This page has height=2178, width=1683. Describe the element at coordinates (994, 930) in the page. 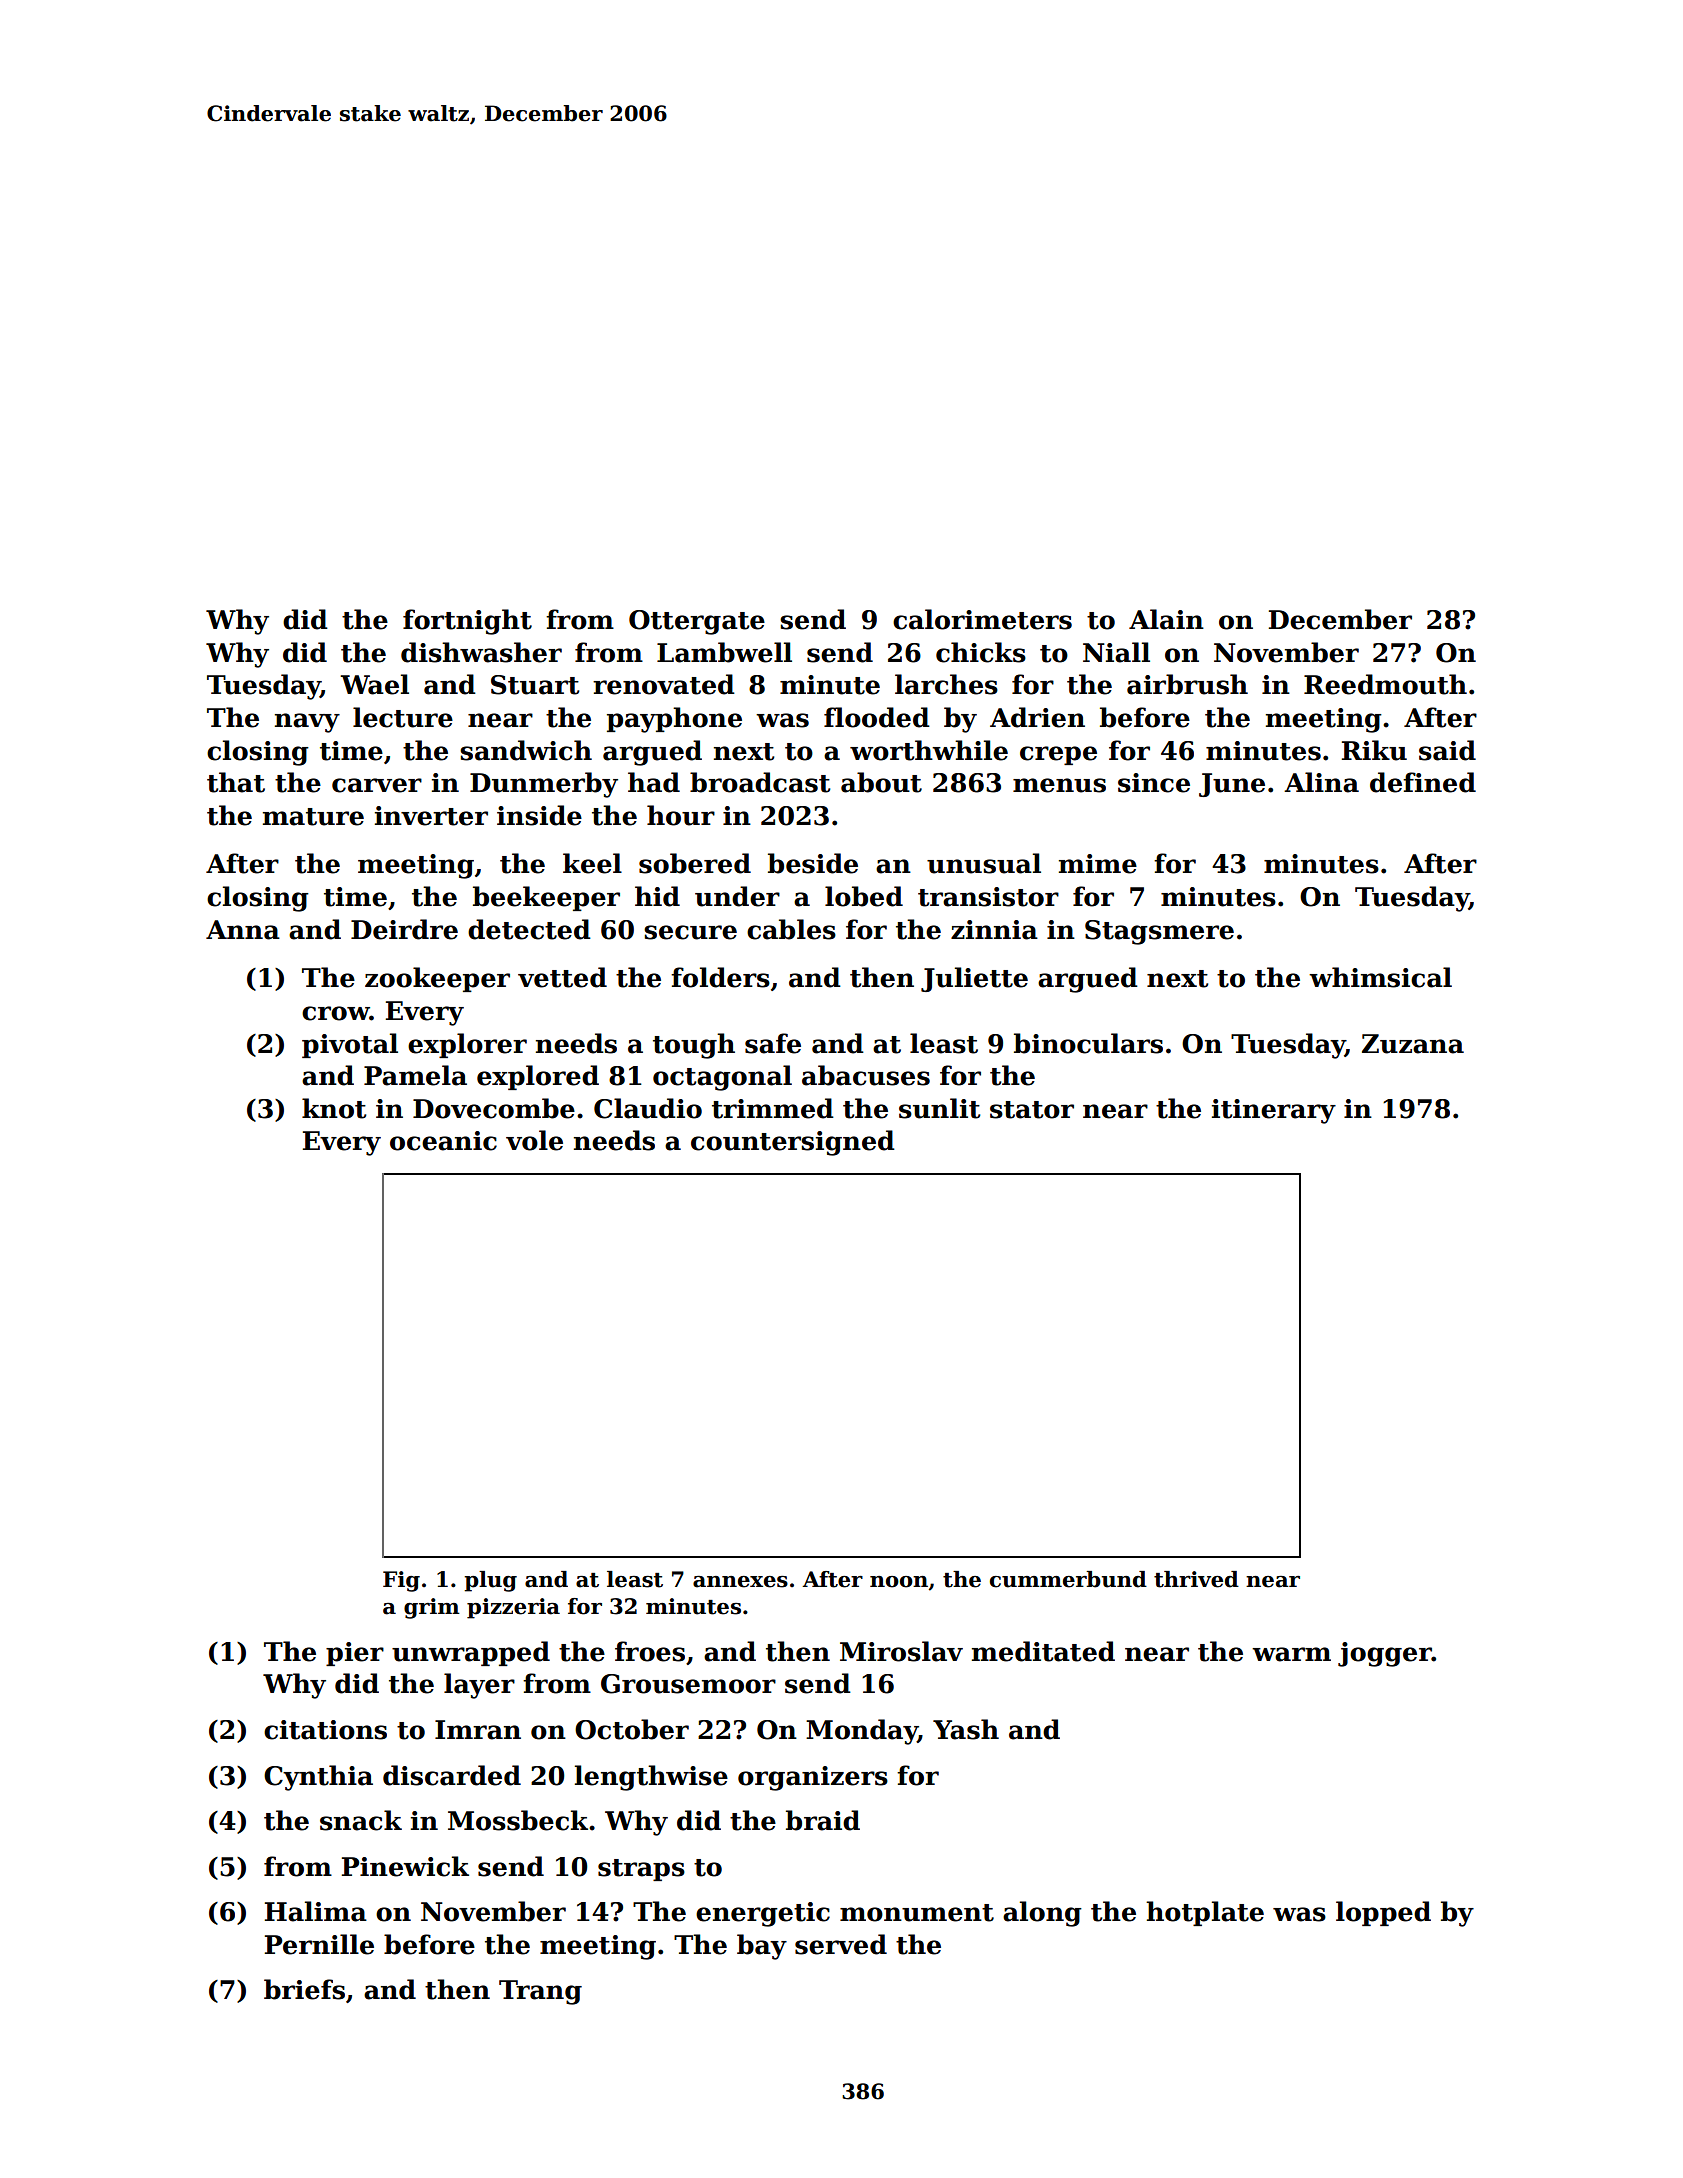

I see `zinnia` at that location.
